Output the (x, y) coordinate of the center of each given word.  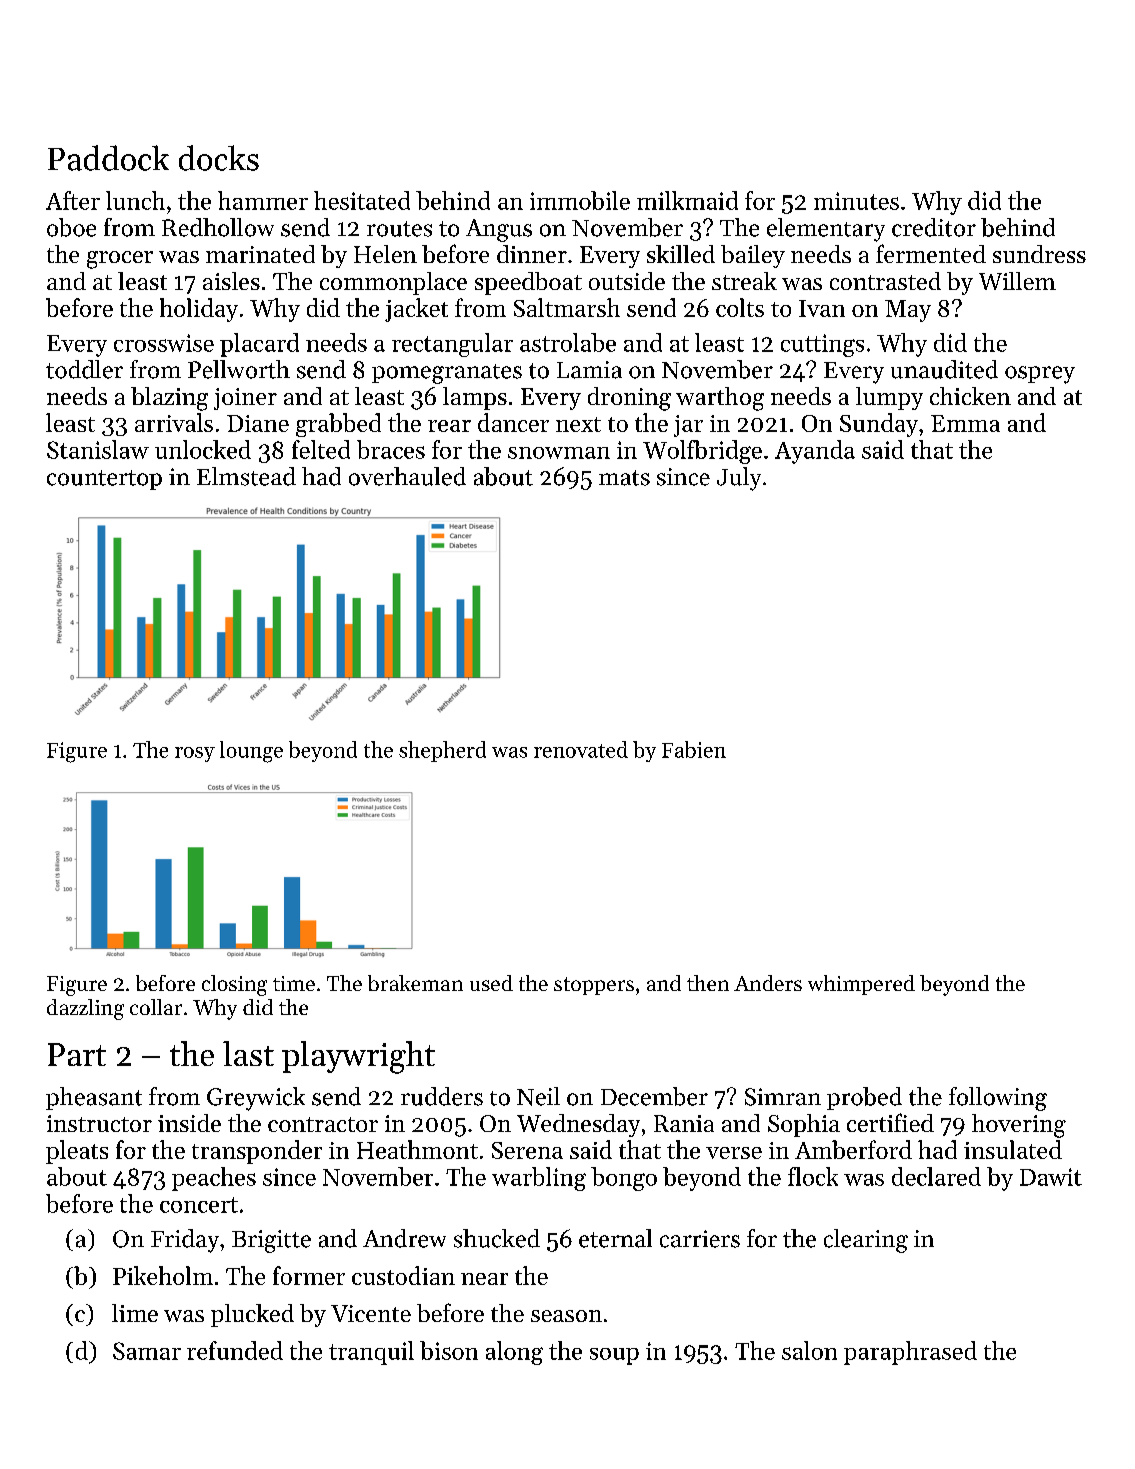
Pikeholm (163, 1275)
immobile (580, 200)
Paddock (108, 158)
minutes (856, 201)
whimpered (861, 985)
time (294, 983)
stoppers (594, 986)
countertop (104, 480)
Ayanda (815, 452)
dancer (513, 422)
